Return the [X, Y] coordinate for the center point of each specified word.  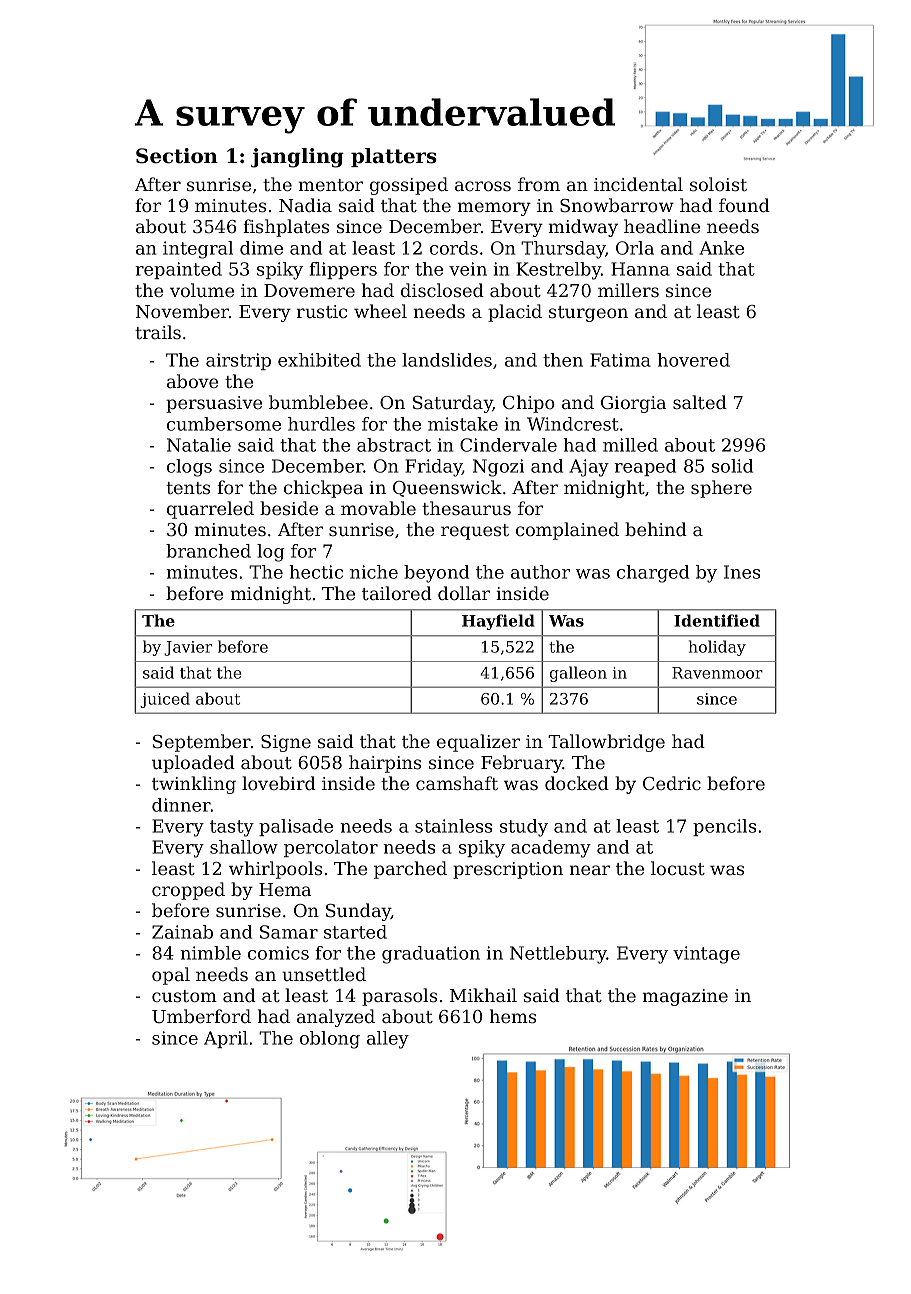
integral [198, 250]
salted [700, 402]
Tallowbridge [606, 743]
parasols [399, 997]
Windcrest [573, 424]
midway [583, 228]
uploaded [193, 764]
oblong [330, 1040]
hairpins [385, 764]
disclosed [442, 290]
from [539, 184]
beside [289, 508]
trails [158, 332]
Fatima [620, 360]
